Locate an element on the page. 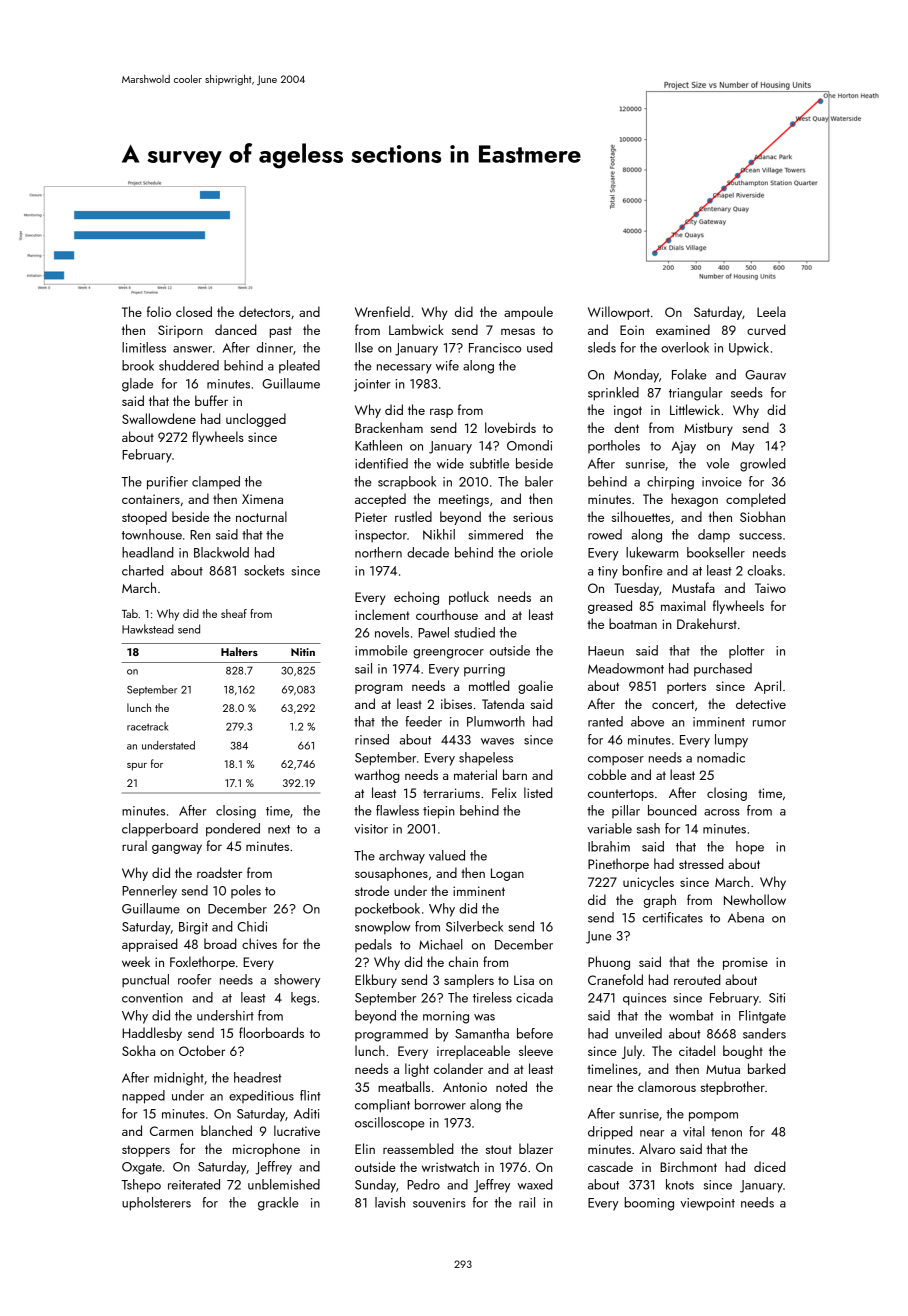  souvenirs is located at coordinates (439, 1203).
